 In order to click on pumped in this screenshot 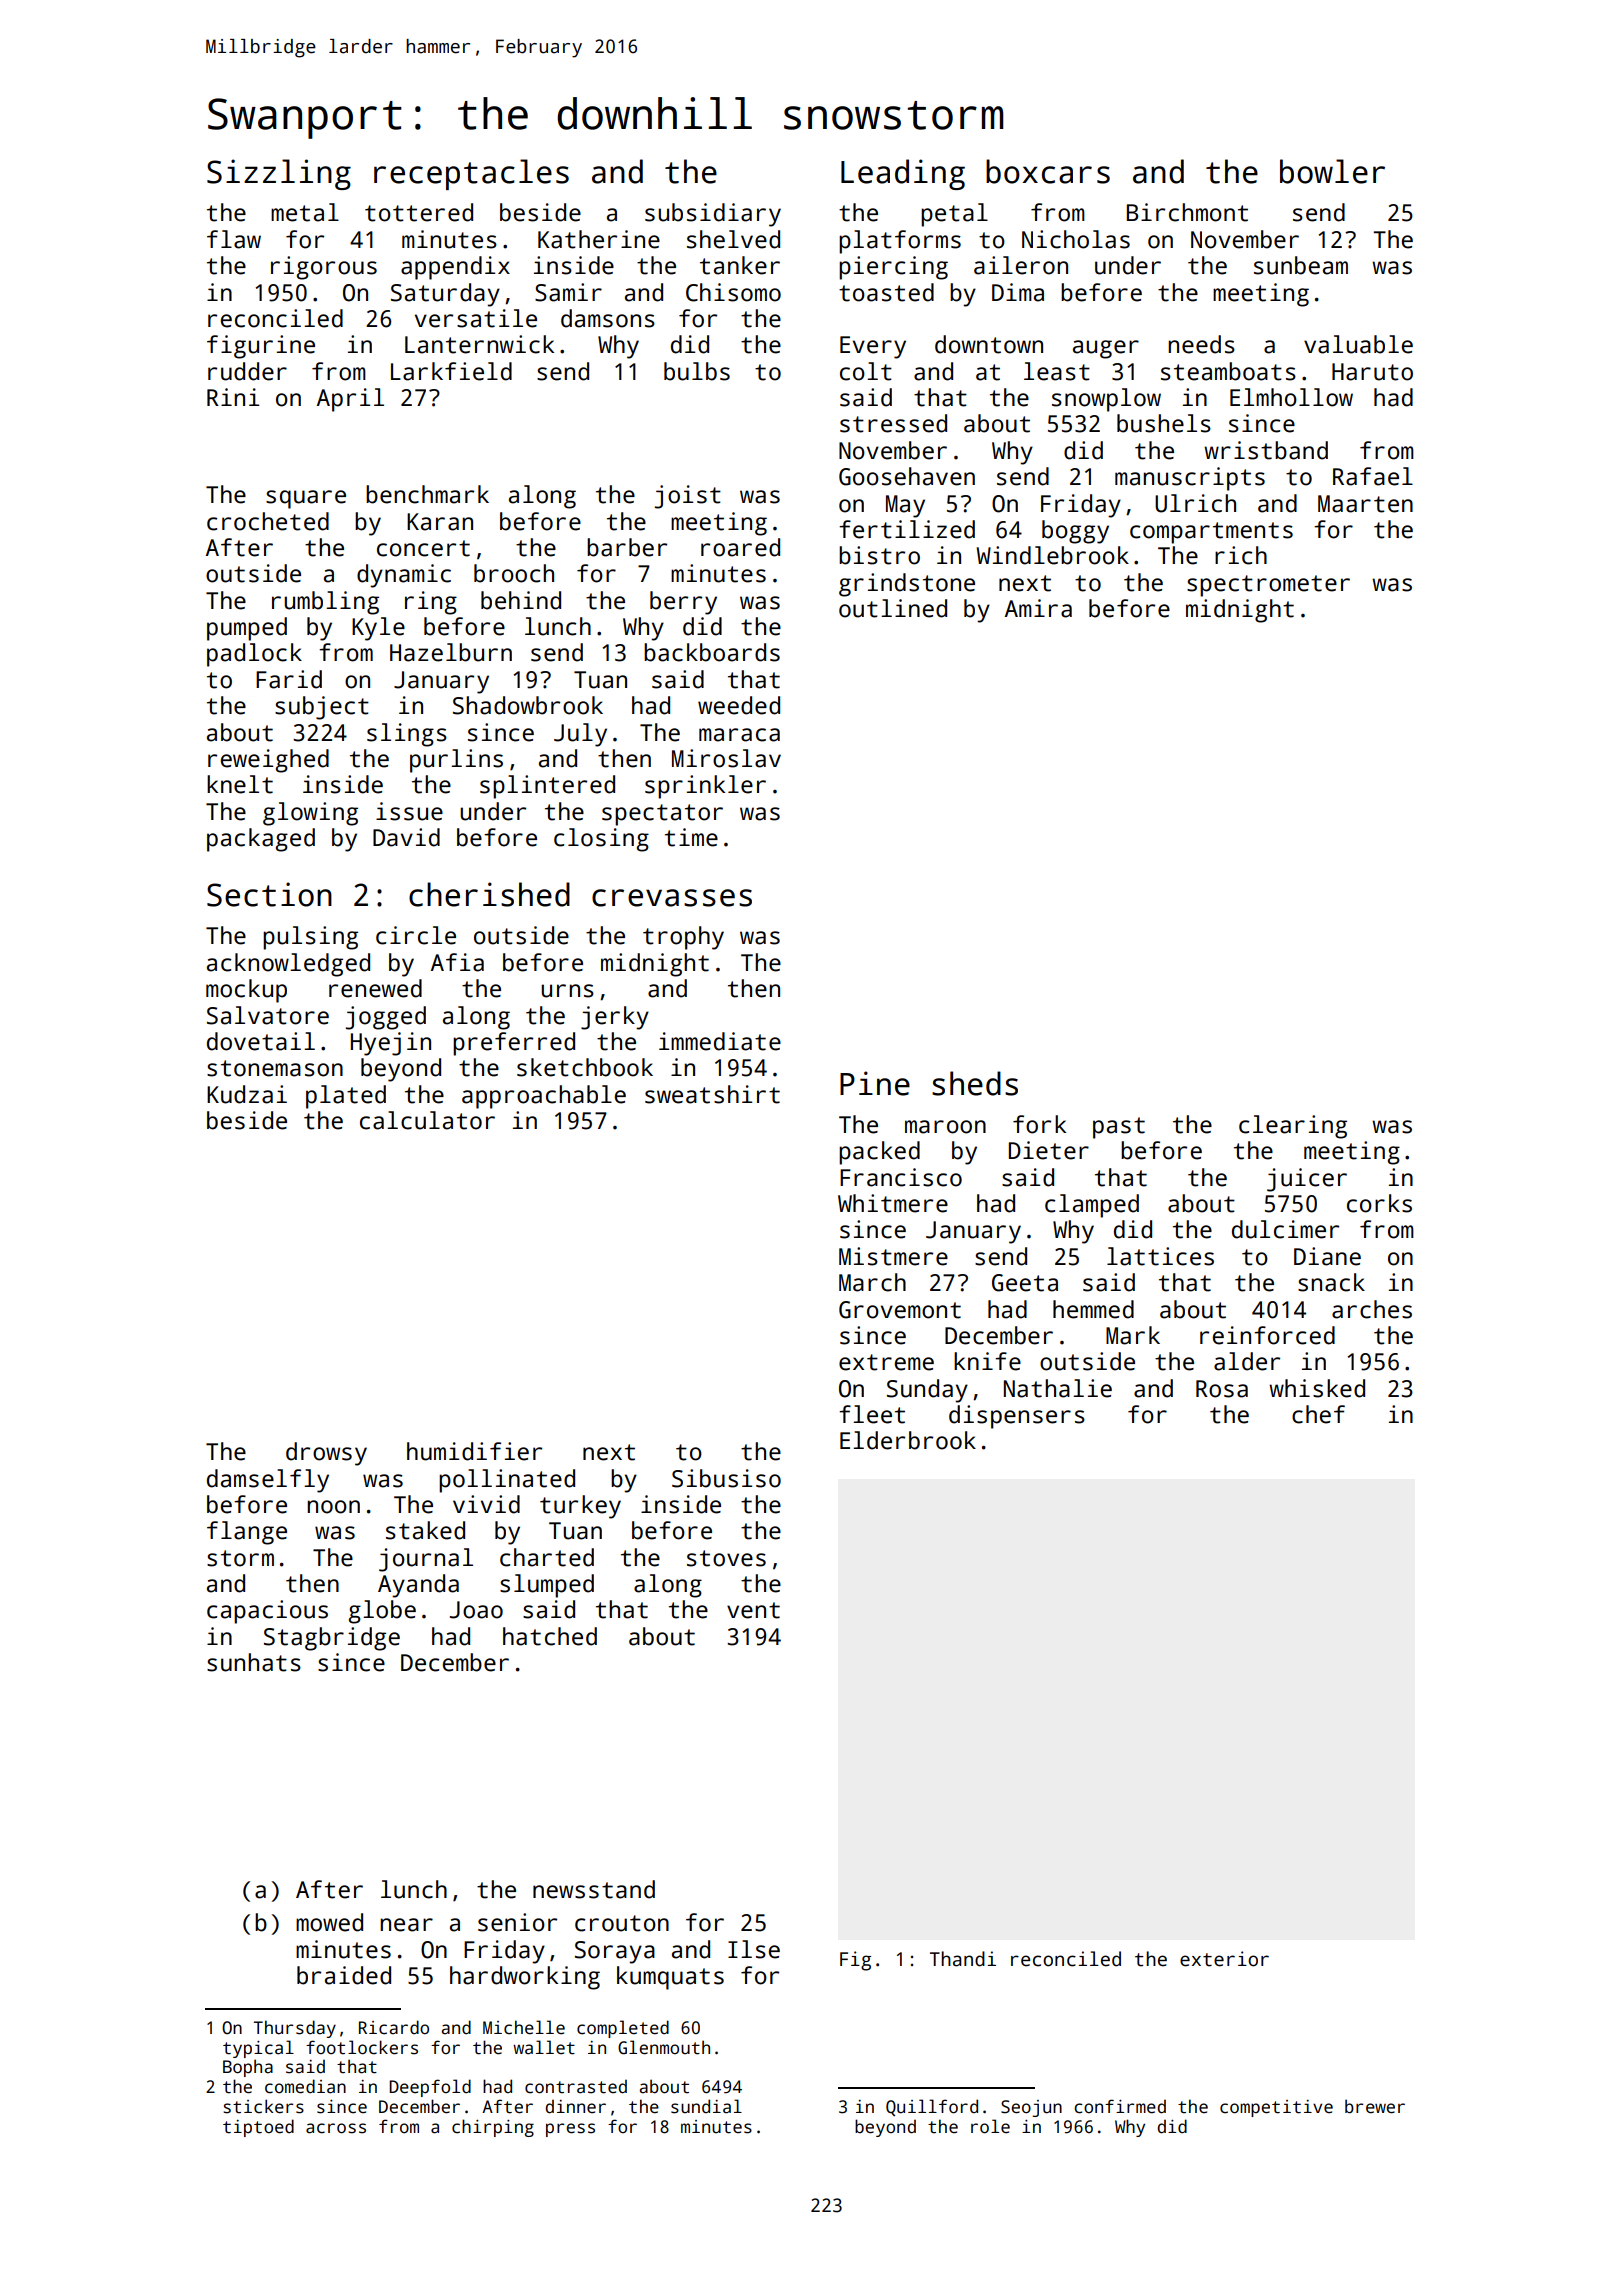, I will do `click(247, 629)`.
